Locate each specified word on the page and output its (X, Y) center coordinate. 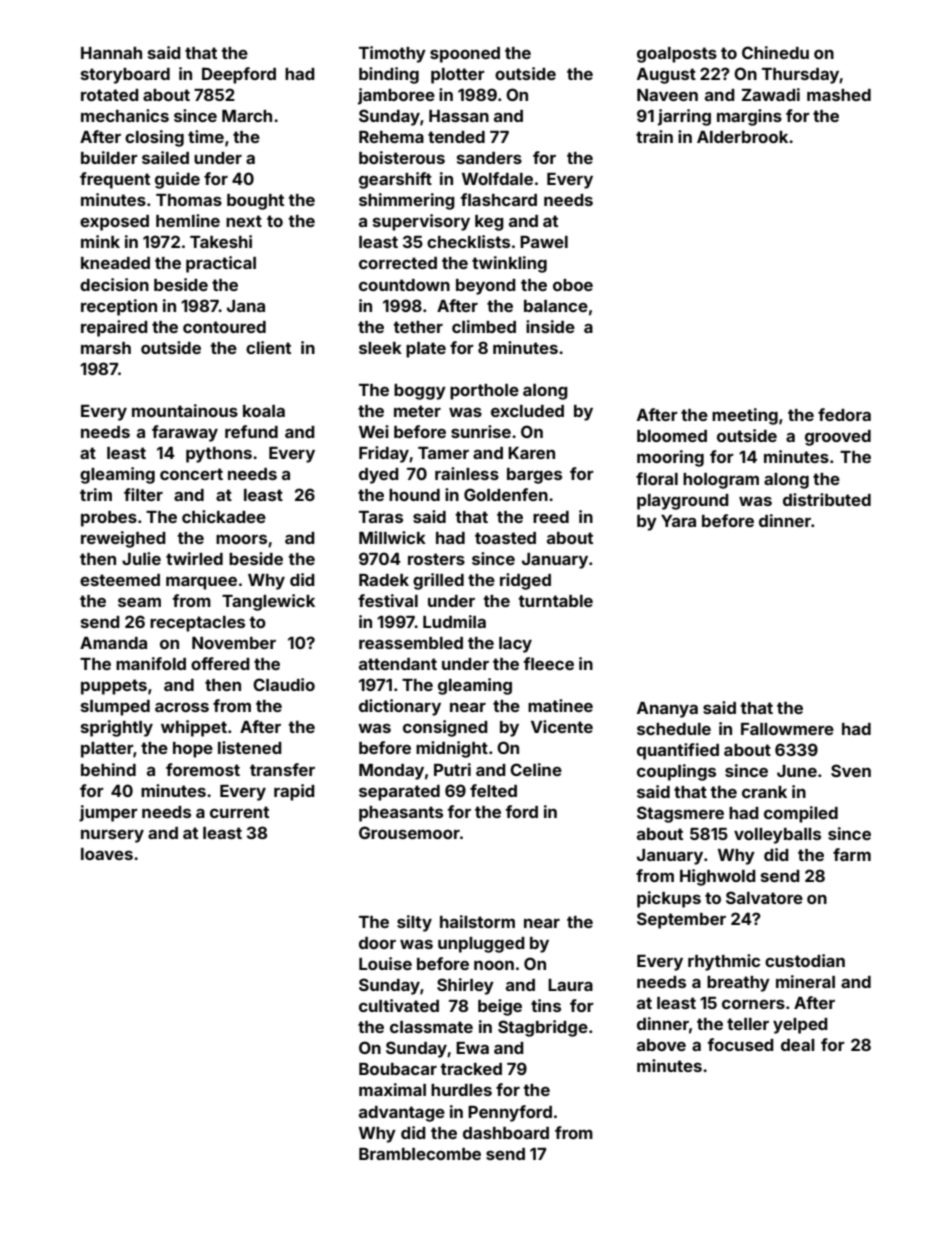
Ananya (667, 710)
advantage (402, 1114)
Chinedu (775, 52)
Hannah (111, 53)
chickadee (224, 516)
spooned (465, 55)
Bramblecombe (420, 1154)
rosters (436, 559)
